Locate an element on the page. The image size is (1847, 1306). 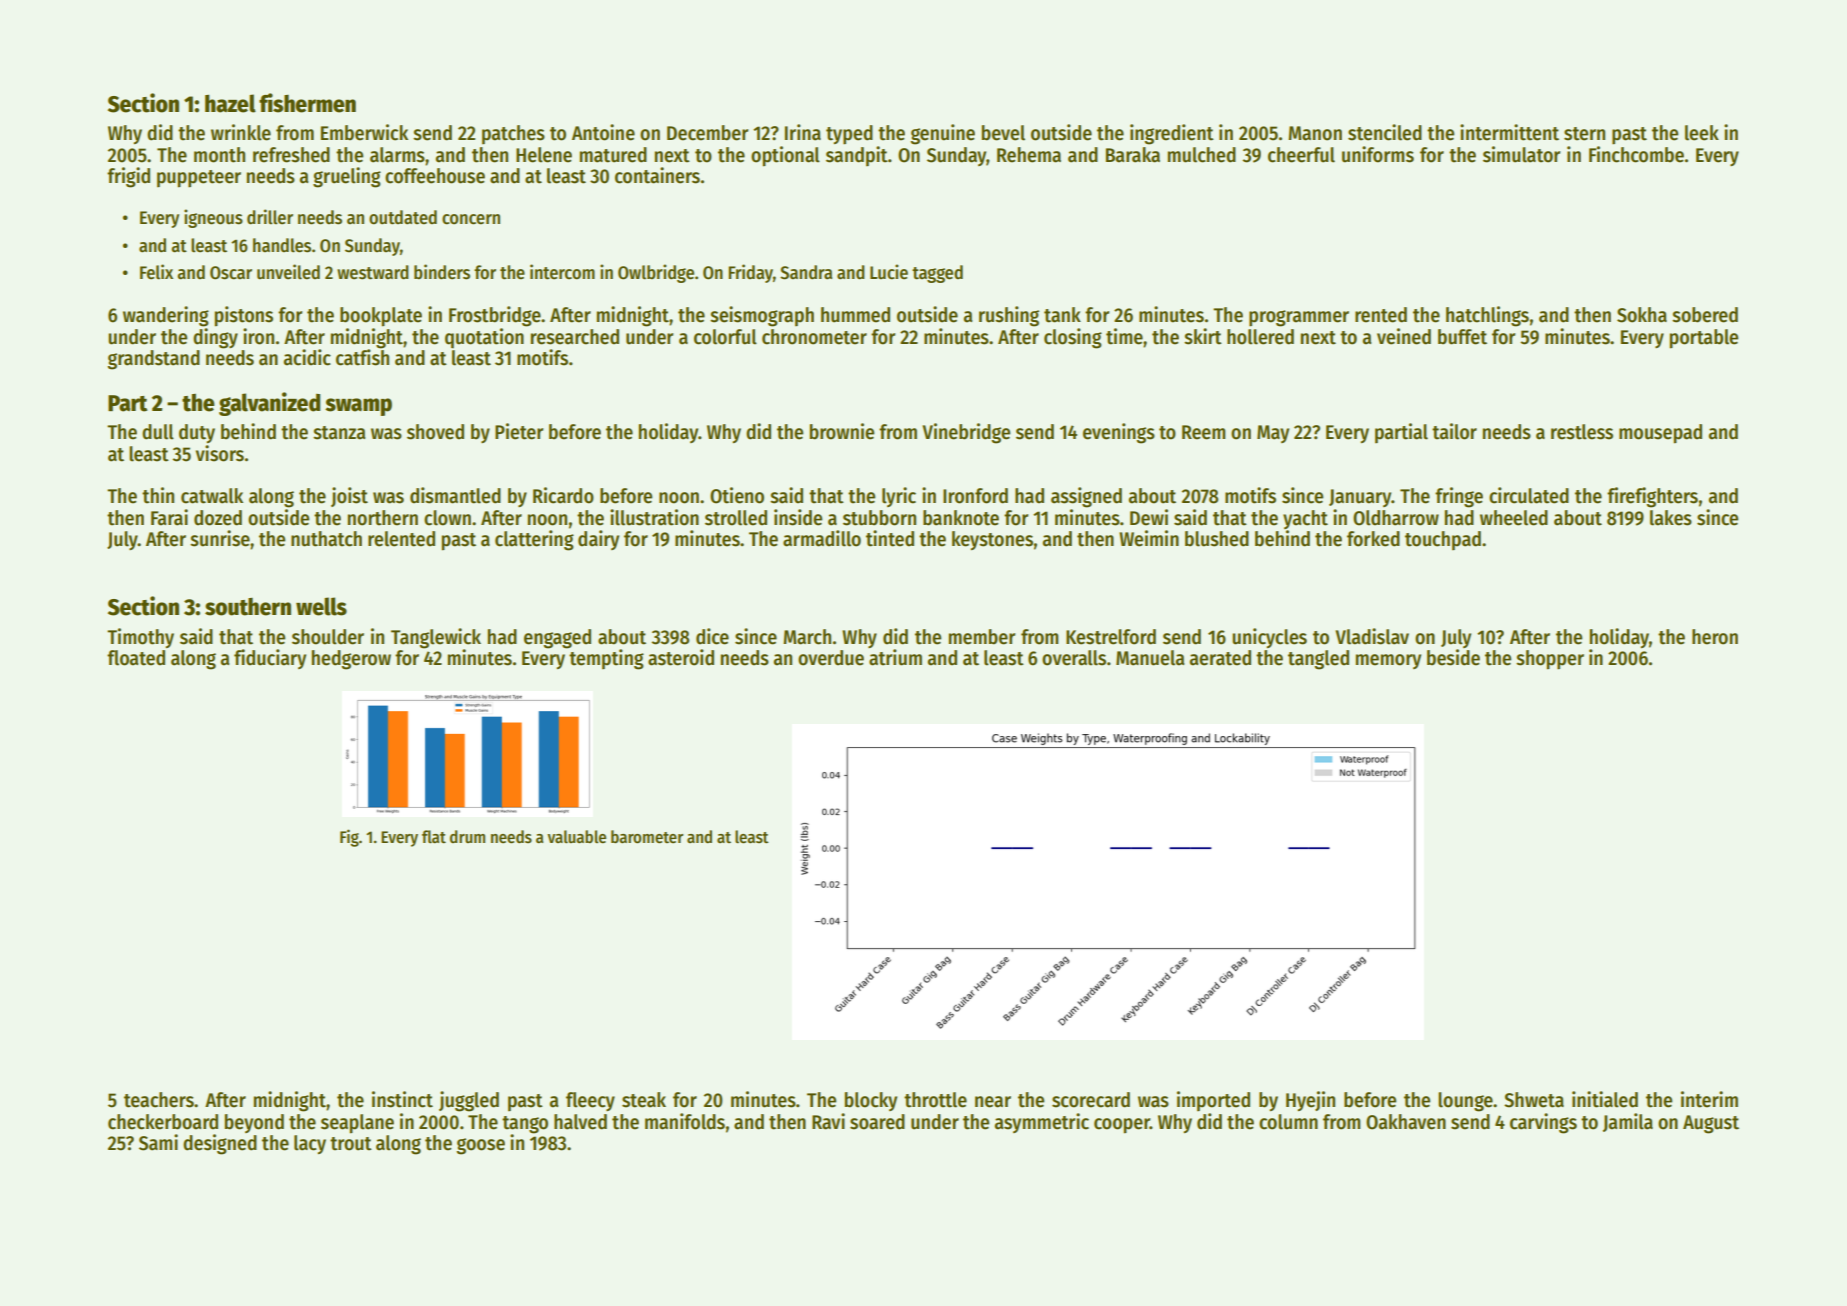
atrium is located at coordinates (895, 657).
